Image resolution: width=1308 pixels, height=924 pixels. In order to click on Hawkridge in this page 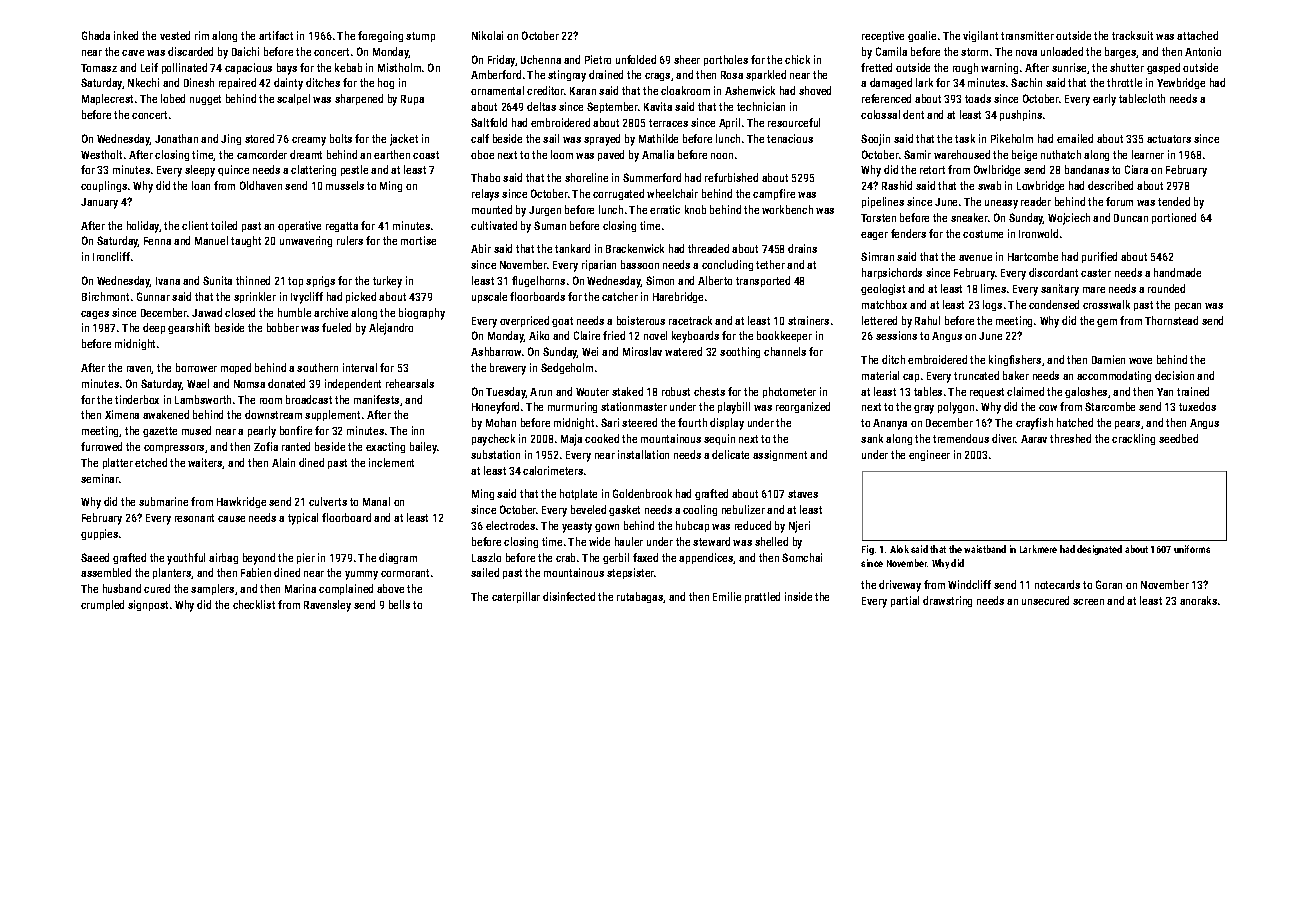, I will do `click(241, 502)`.
